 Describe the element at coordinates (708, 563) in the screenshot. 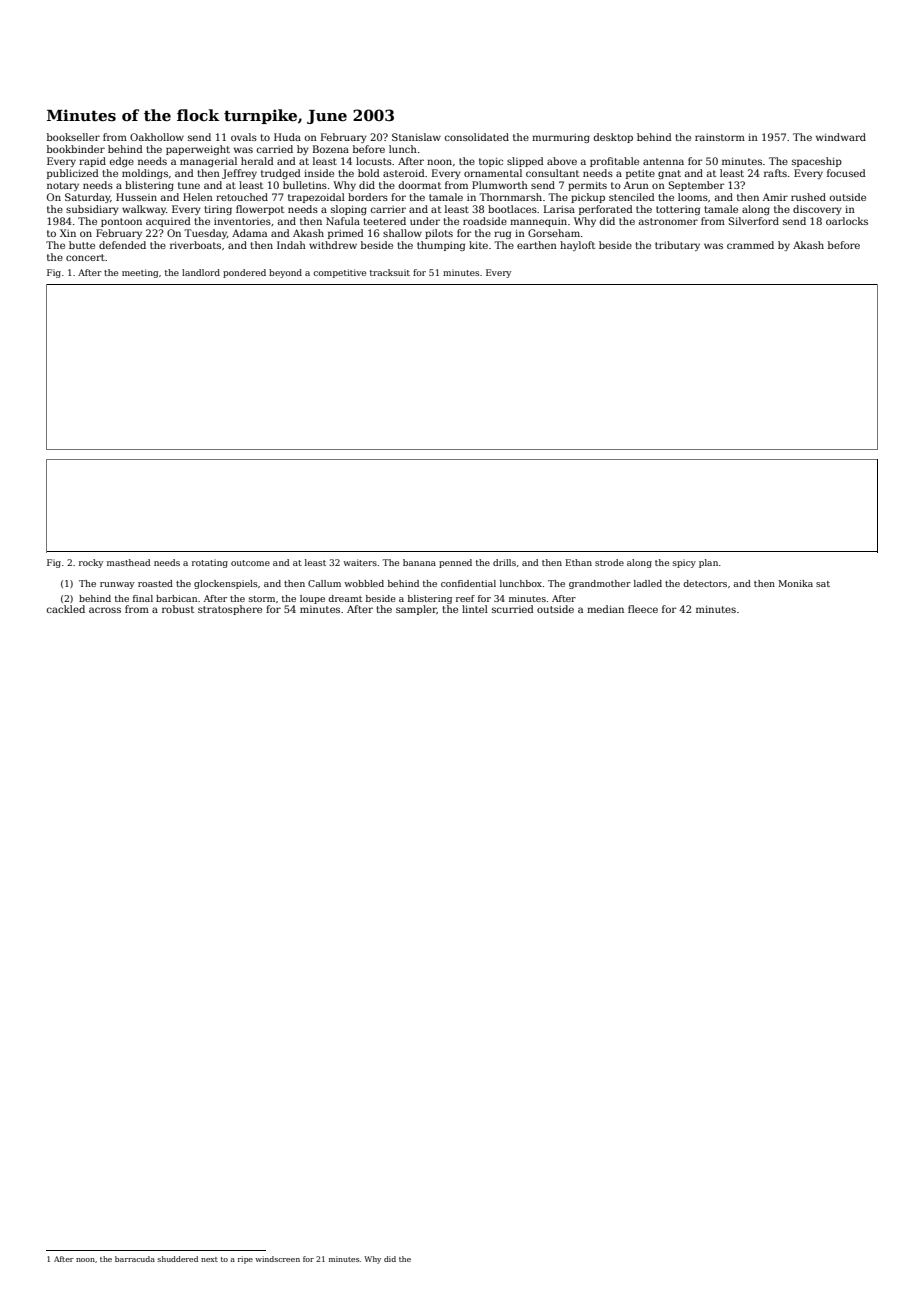

I see `plan` at that location.
